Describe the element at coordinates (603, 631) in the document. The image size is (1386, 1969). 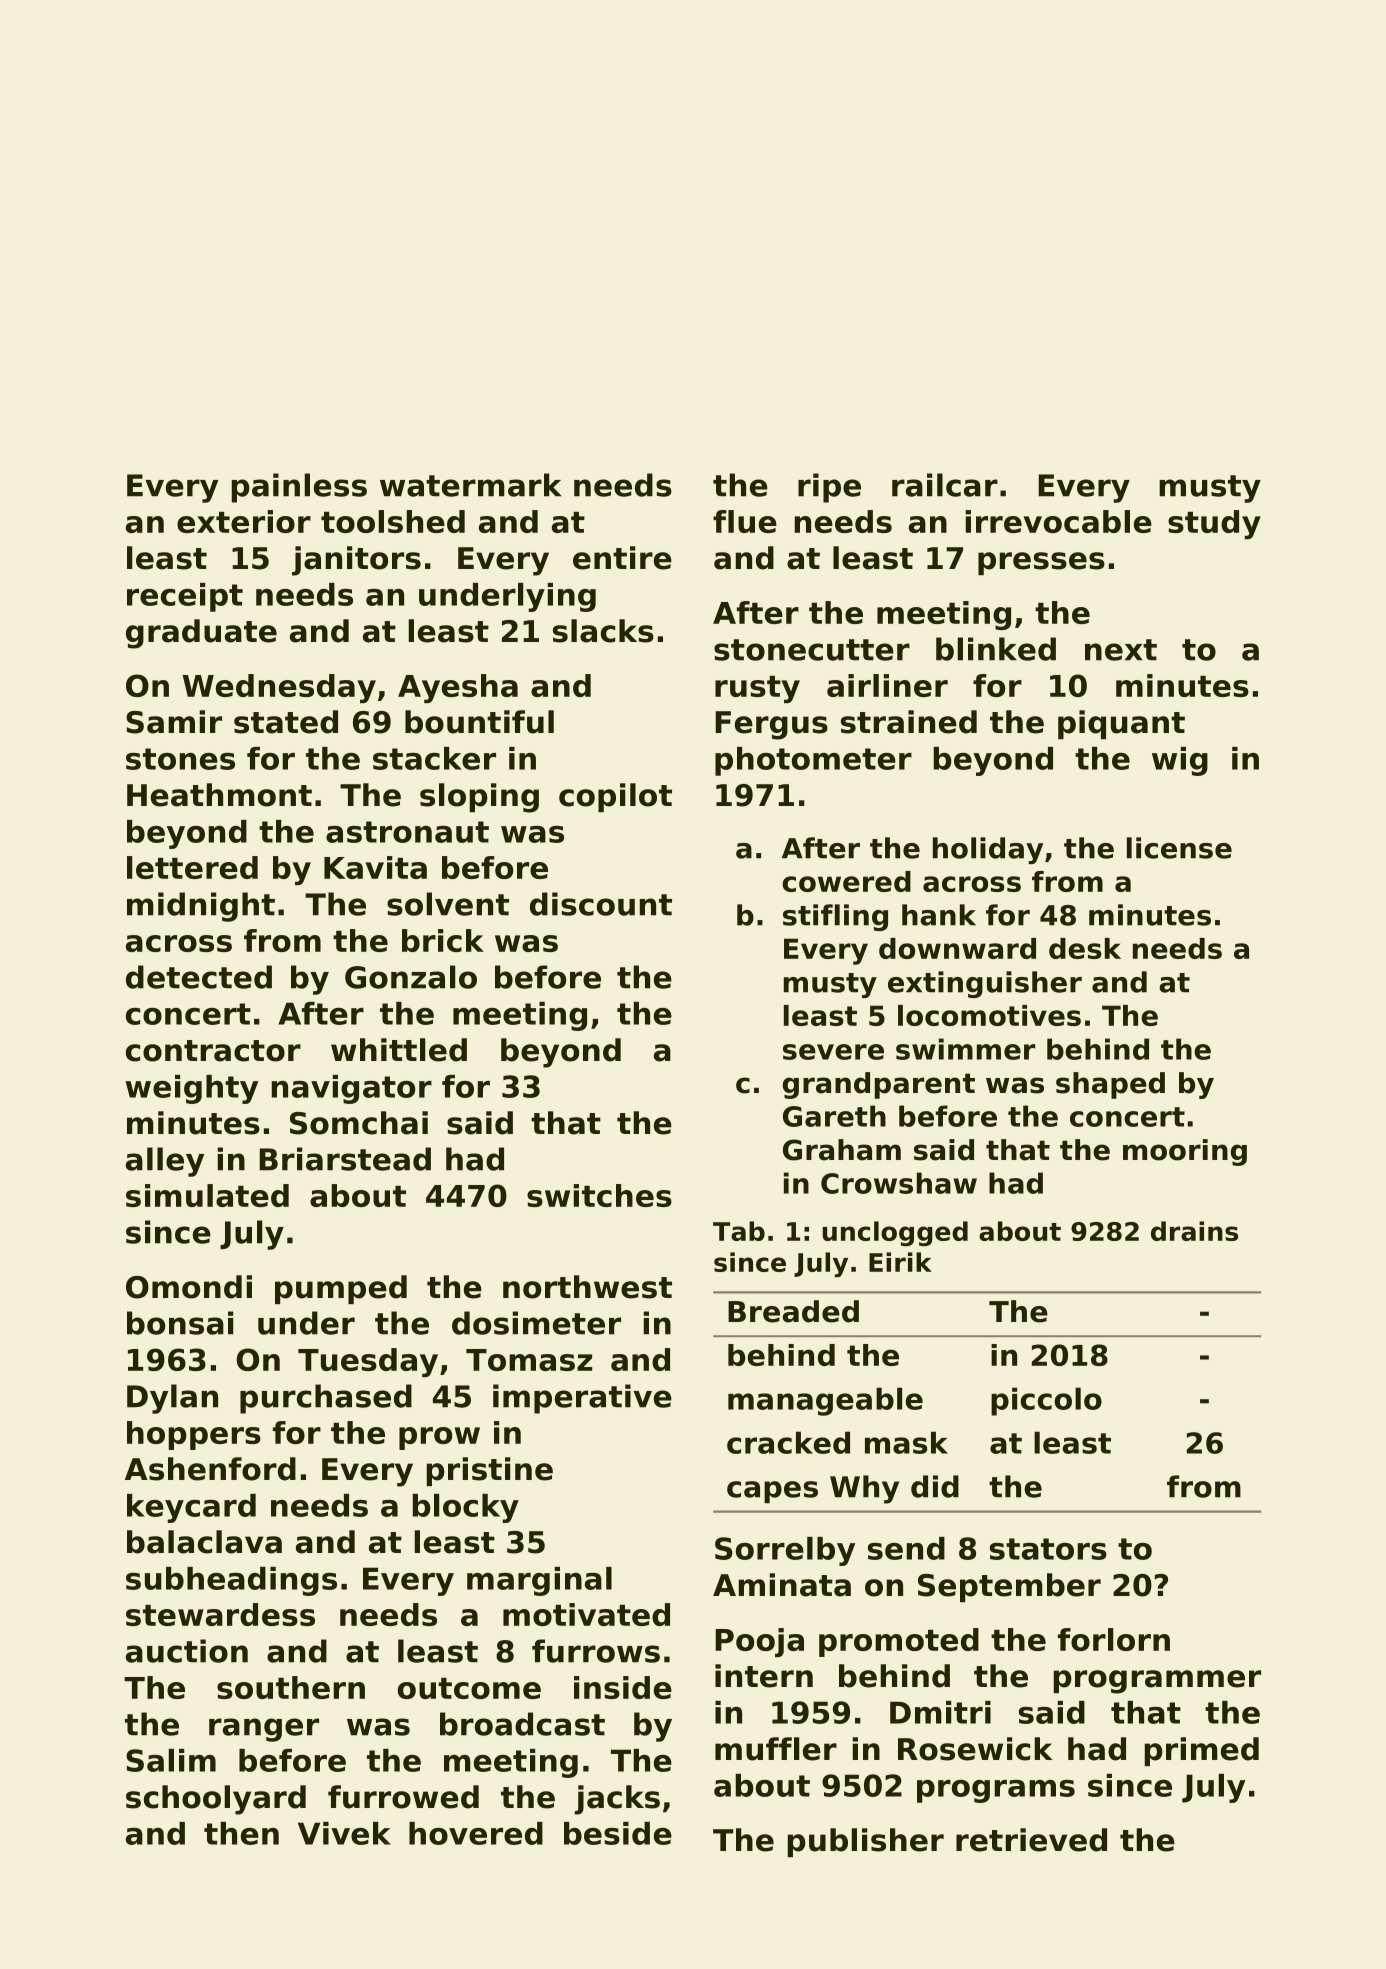
I see `slacks` at that location.
